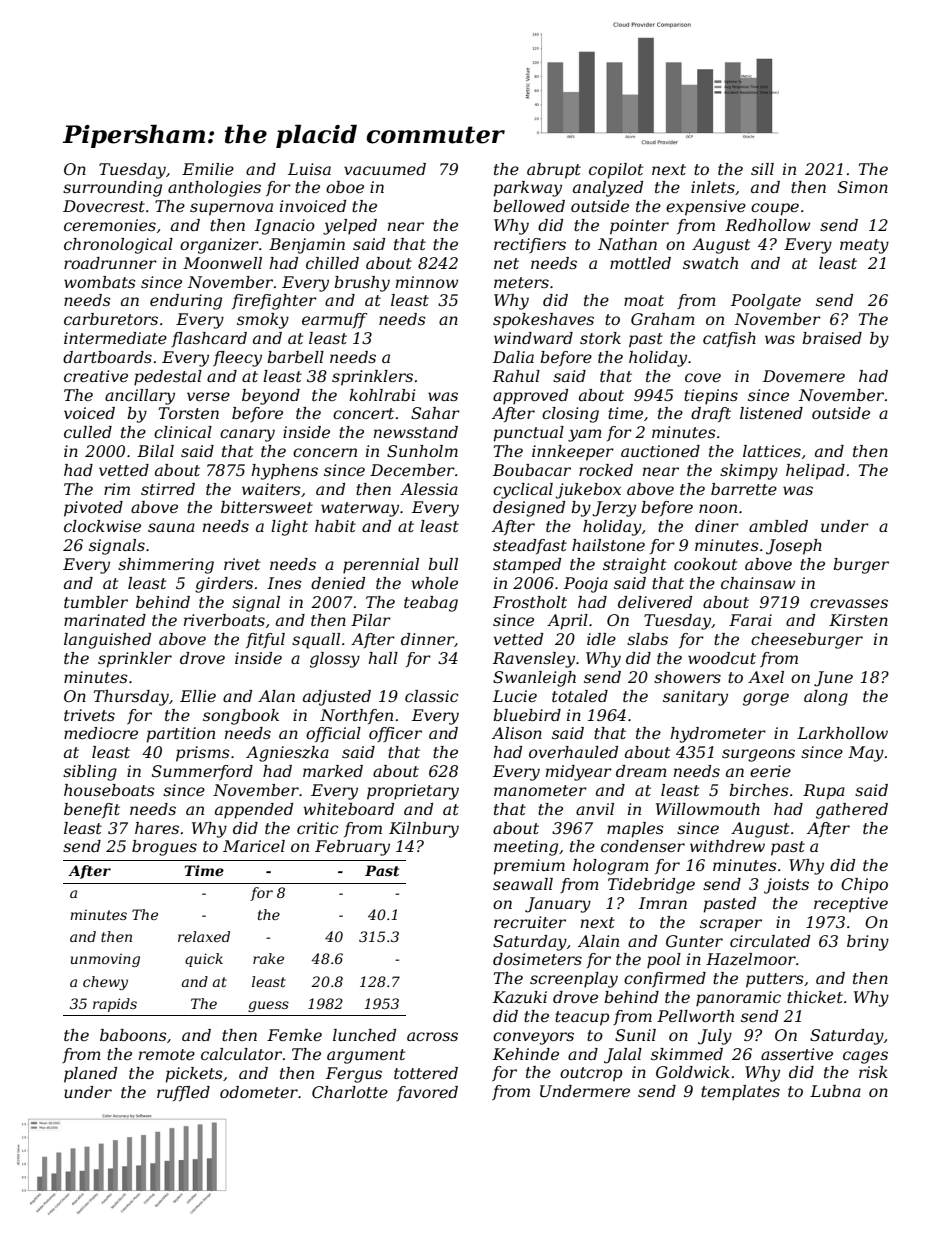 The width and height of the screenshot is (952, 1233). I want to click on favored, so click(427, 1093).
